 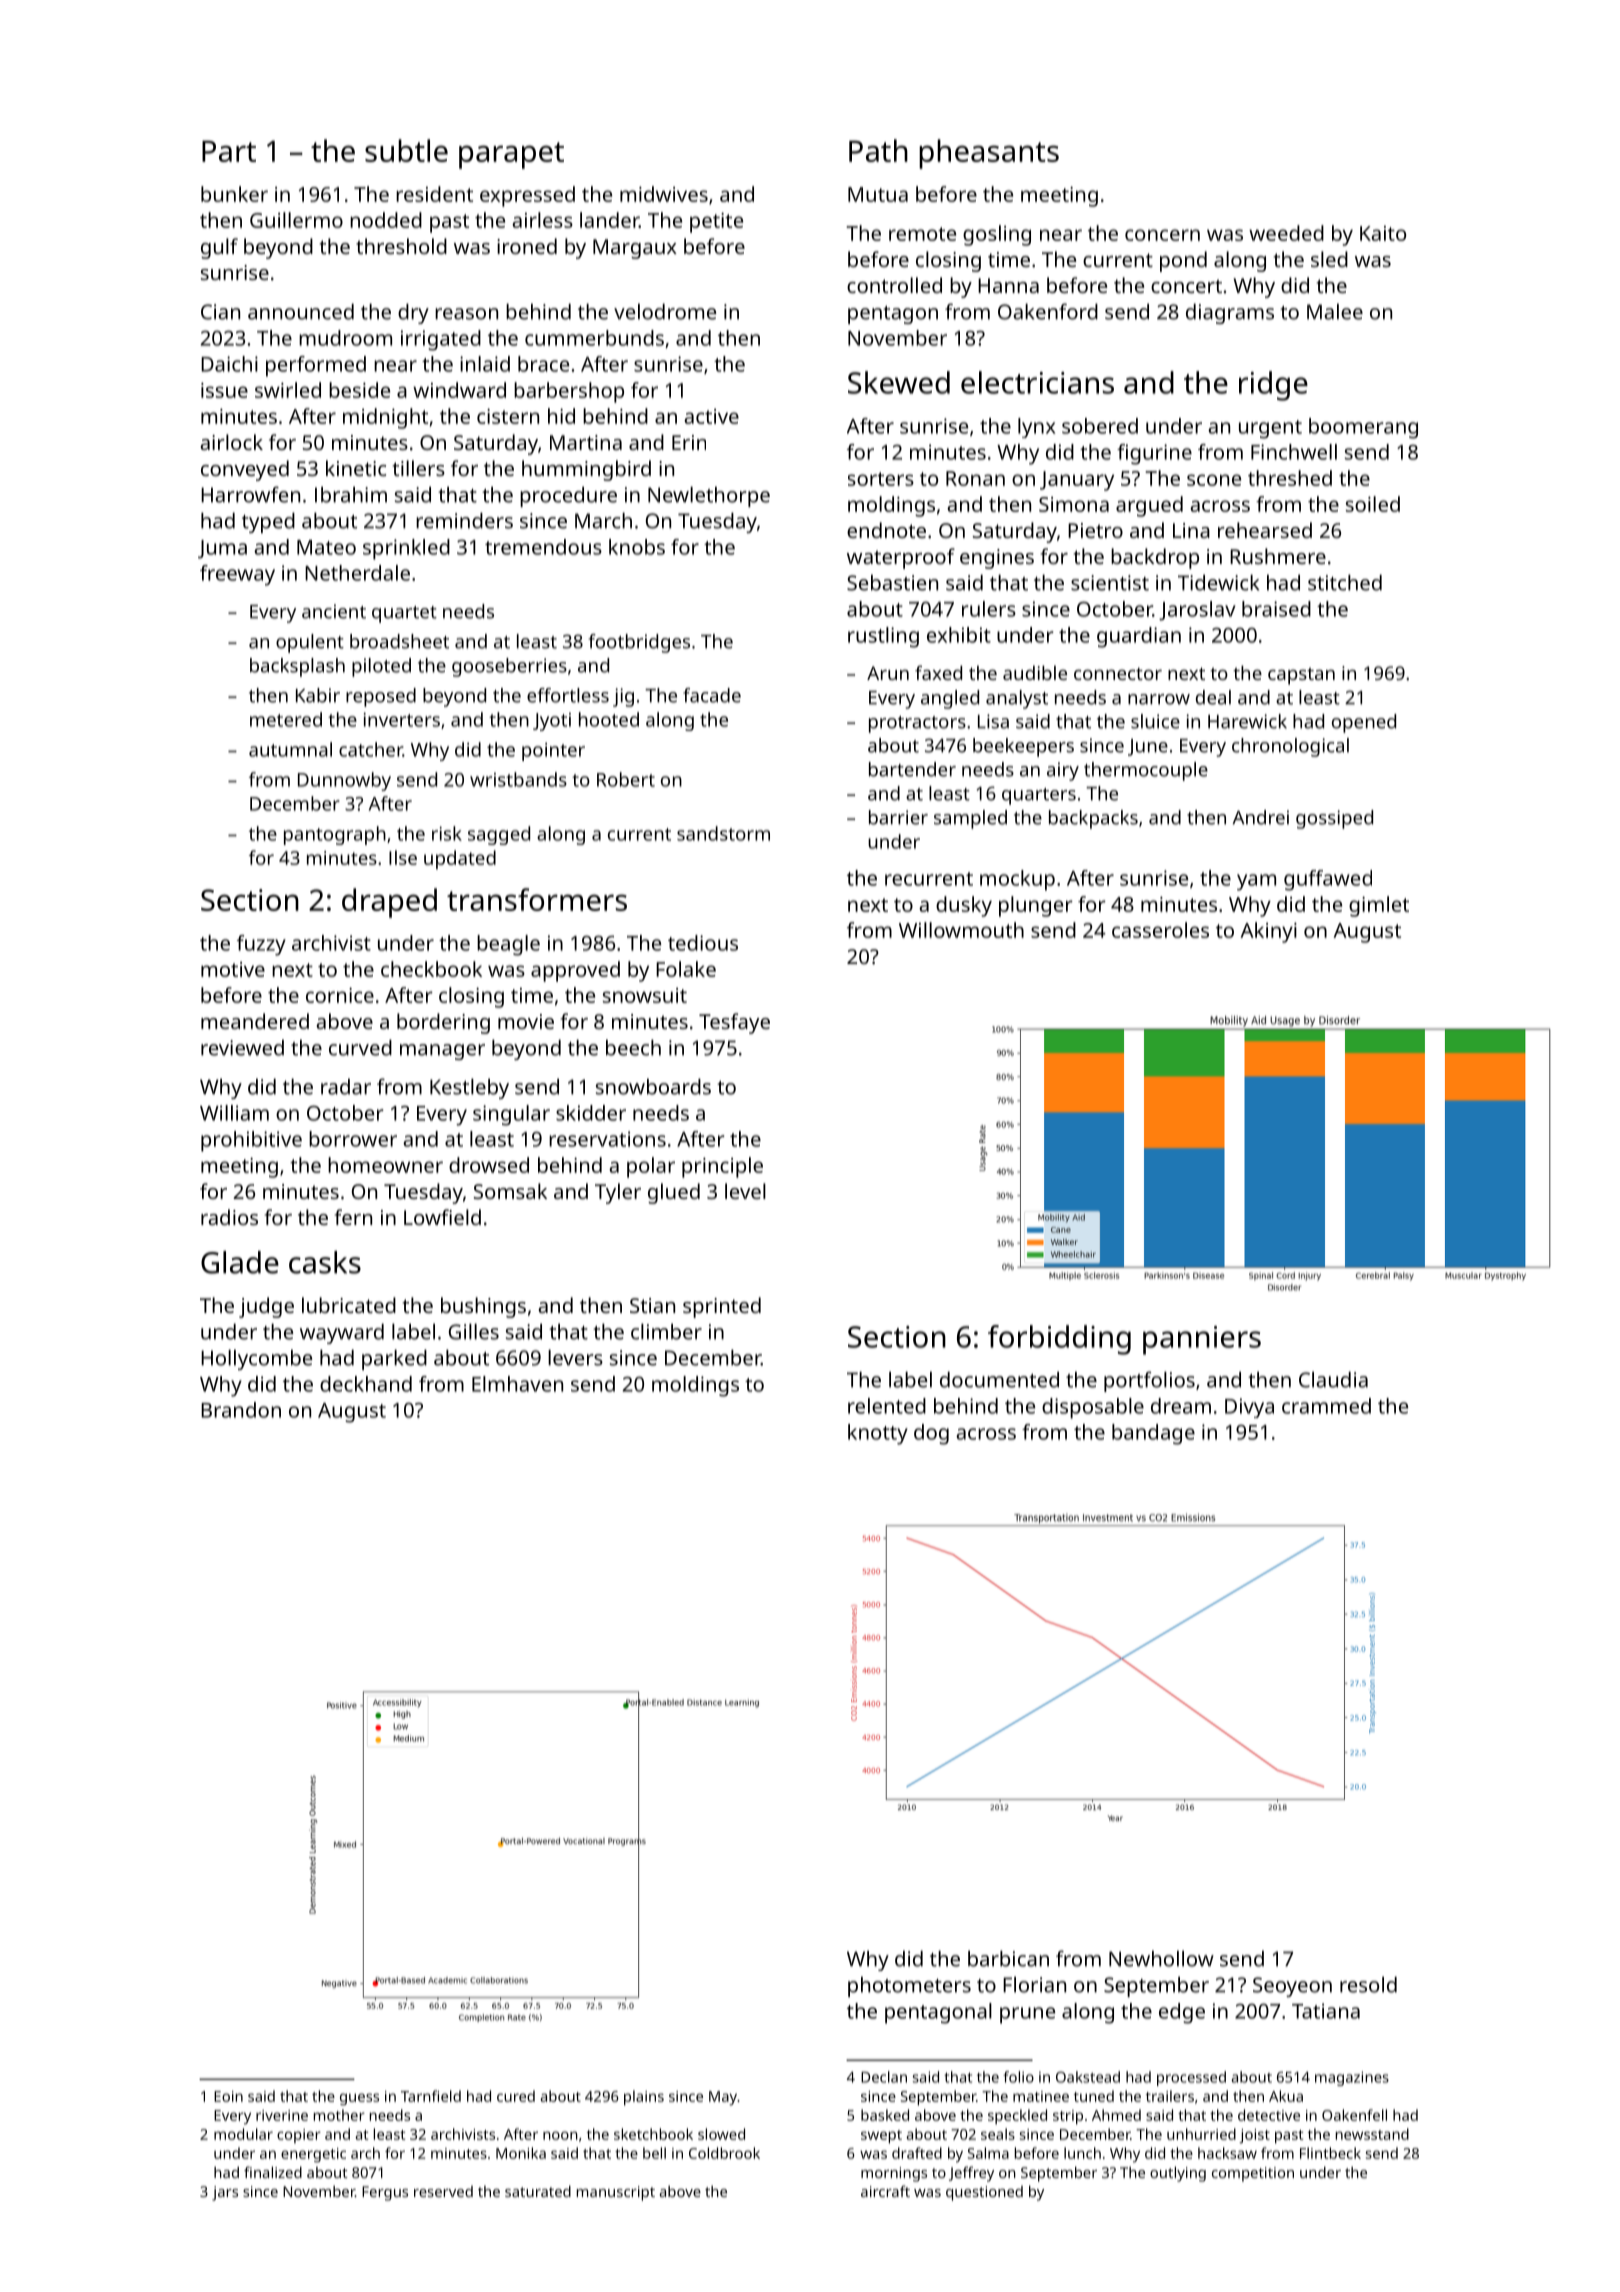 I want to click on jars, so click(x=225, y=2193).
